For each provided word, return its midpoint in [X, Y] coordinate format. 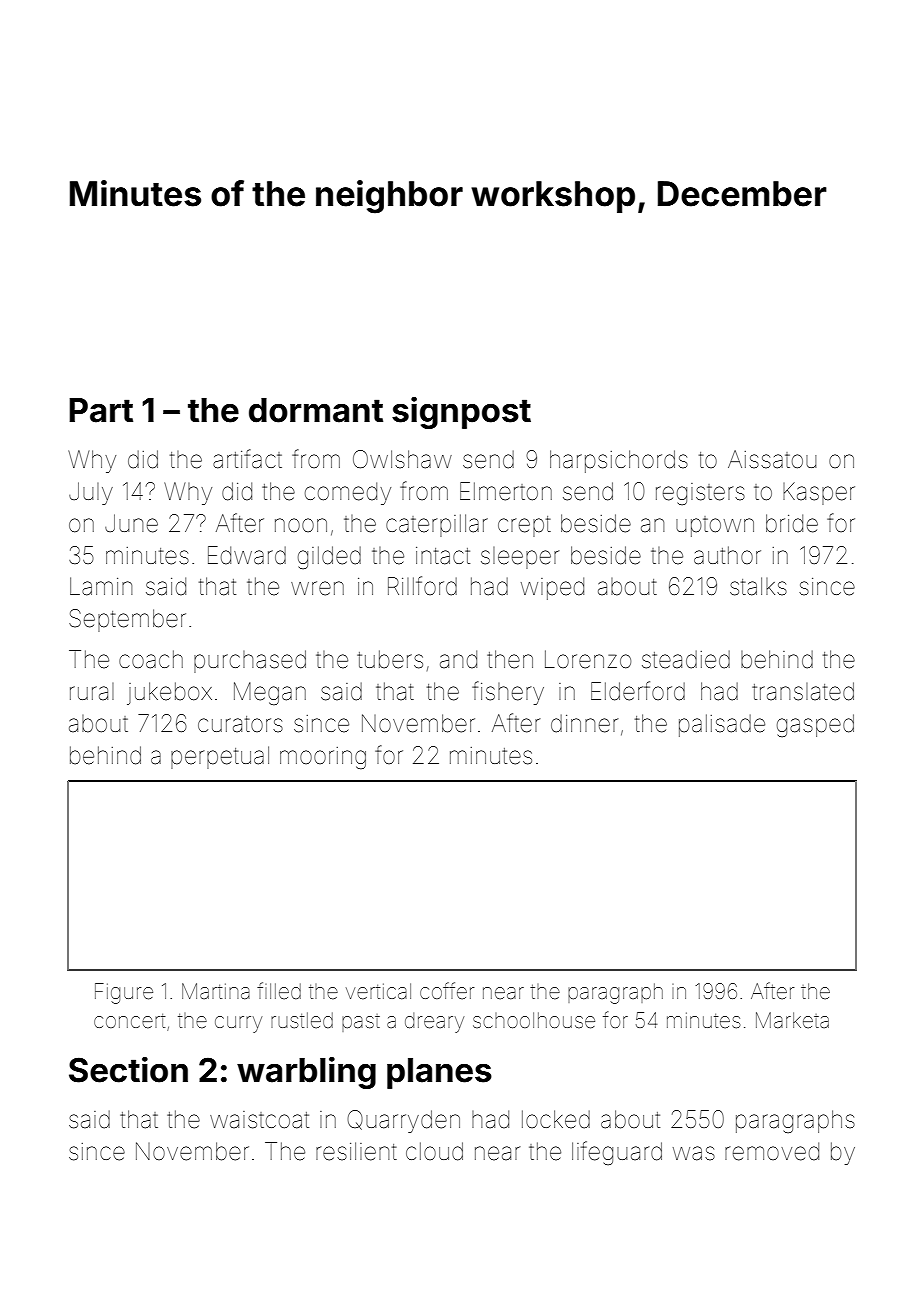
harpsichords [619, 461]
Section [128, 1070]
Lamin [101, 586]
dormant [316, 410]
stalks [758, 586]
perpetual [220, 757]
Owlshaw [402, 459]
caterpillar [437, 525]
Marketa [792, 1020]
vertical [378, 991]
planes [439, 1073]
